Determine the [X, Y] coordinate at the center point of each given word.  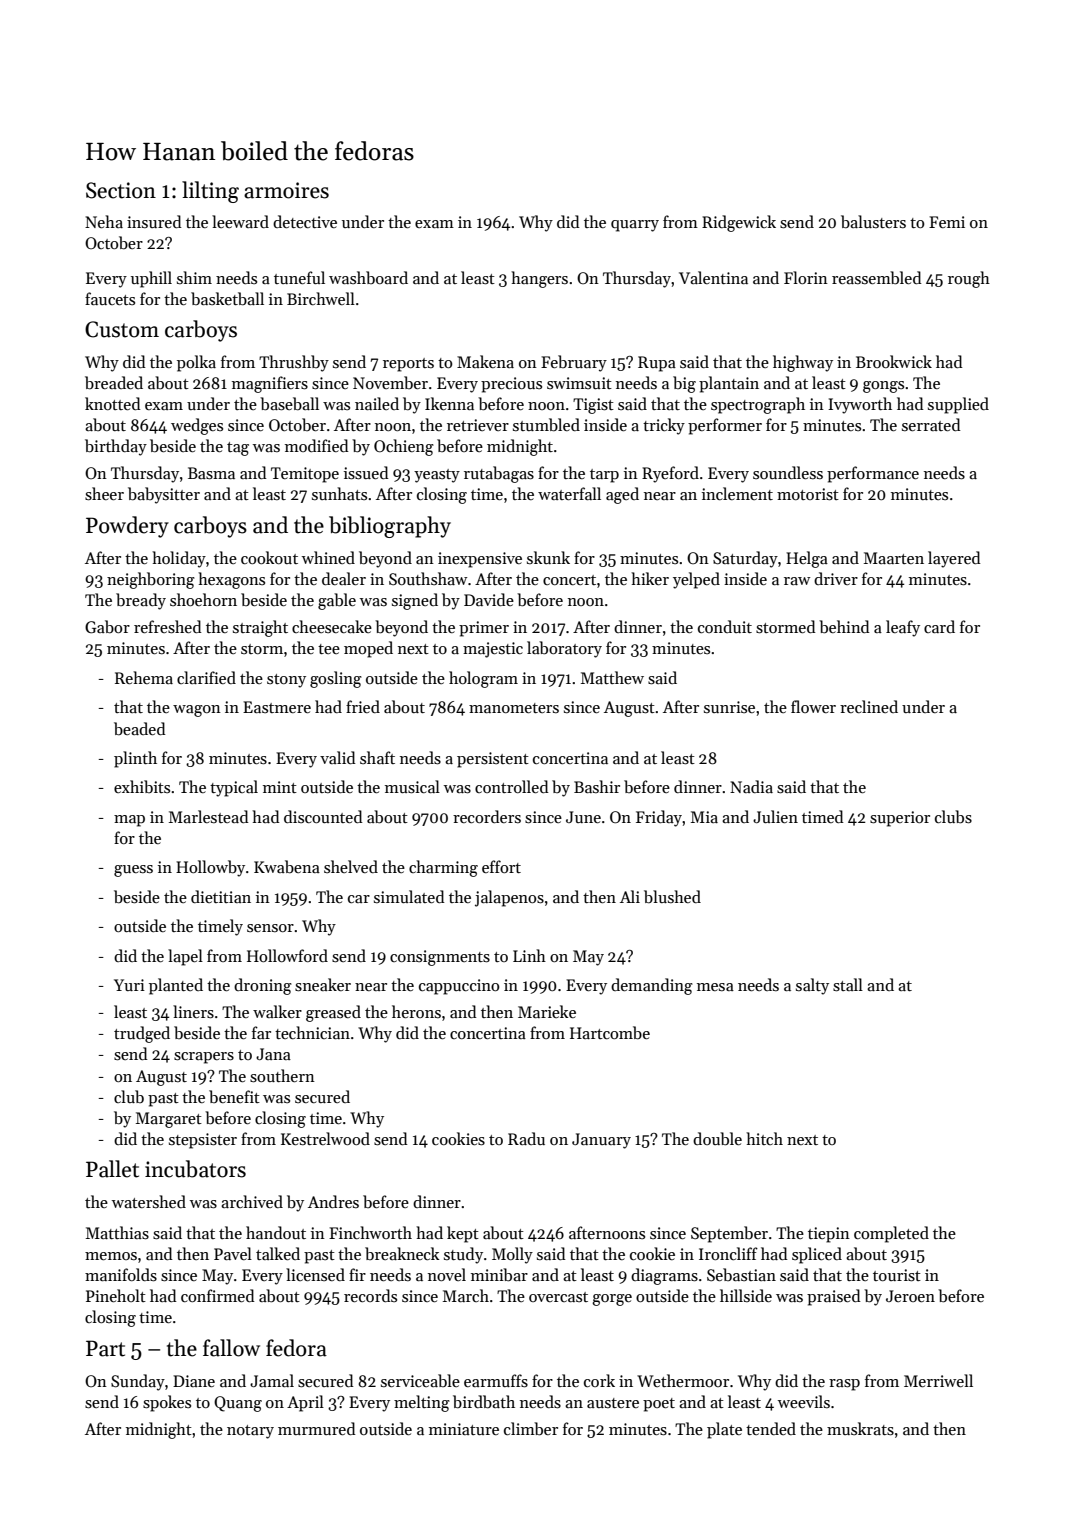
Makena [485, 361]
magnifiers [270, 384]
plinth [135, 759]
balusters [873, 221]
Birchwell [321, 298]
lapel [185, 957]
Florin [806, 277]
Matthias [117, 1233]
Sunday [138, 1382]
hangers [539, 279]
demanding [652, 986]
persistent [493, 760]
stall [848, 985]
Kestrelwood [325, 1138]
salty [812, 986]
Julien [775, 816]
